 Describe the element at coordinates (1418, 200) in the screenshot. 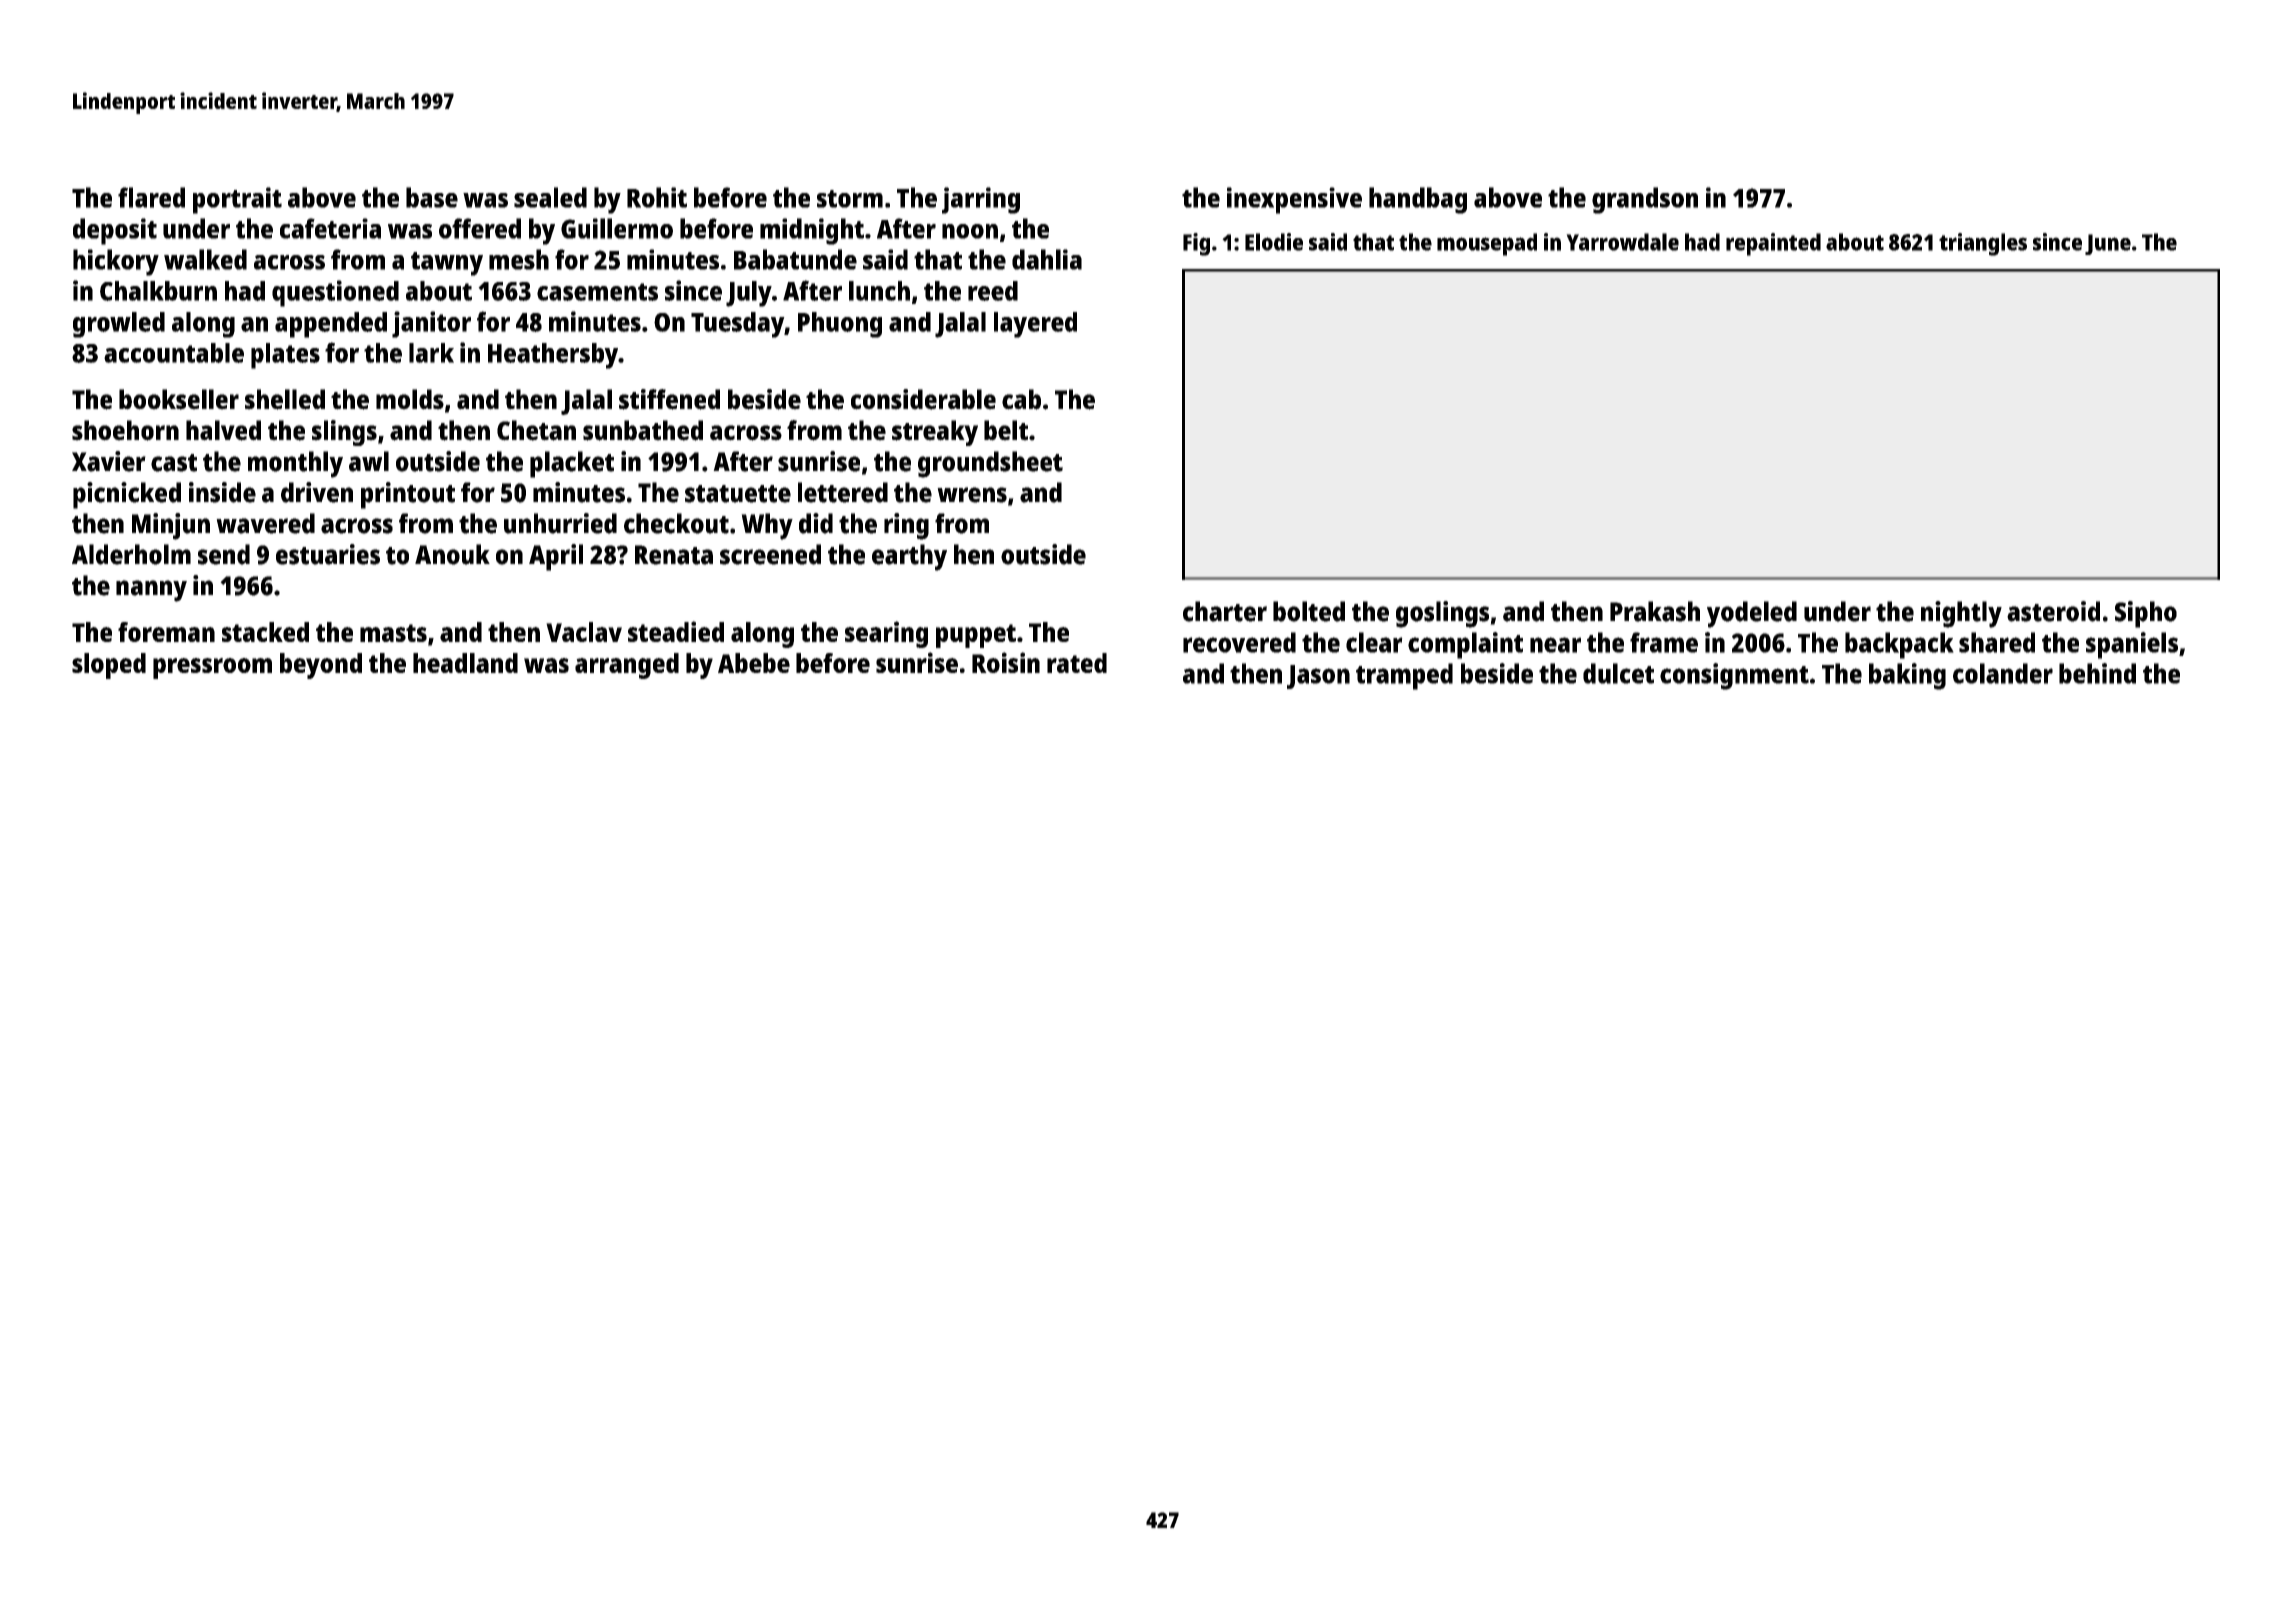

I see `handbag` at that location.
